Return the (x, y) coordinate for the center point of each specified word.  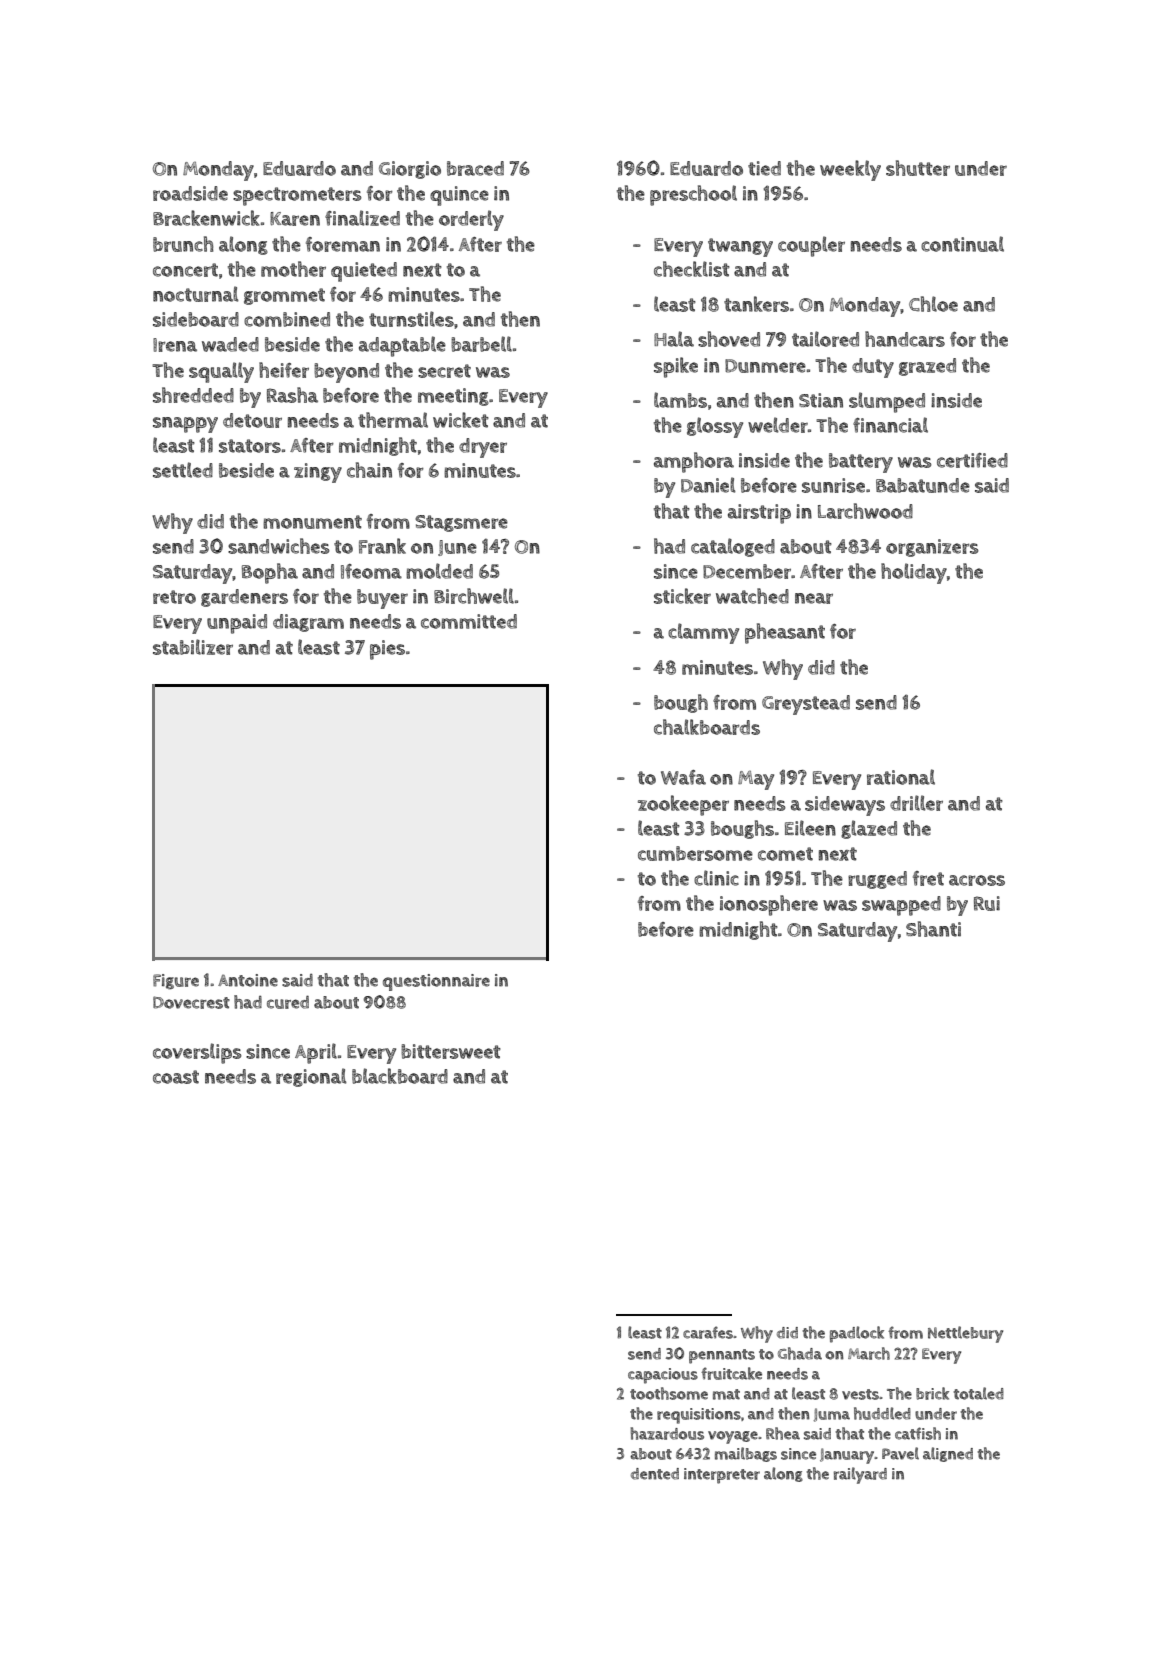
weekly (850, 170)
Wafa (683, 777)
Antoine (248, 980)
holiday (914, 573)
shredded (193, 395)
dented (655, 1474)
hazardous (667, 1433)
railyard (860, 1475)
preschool (693, 195)
